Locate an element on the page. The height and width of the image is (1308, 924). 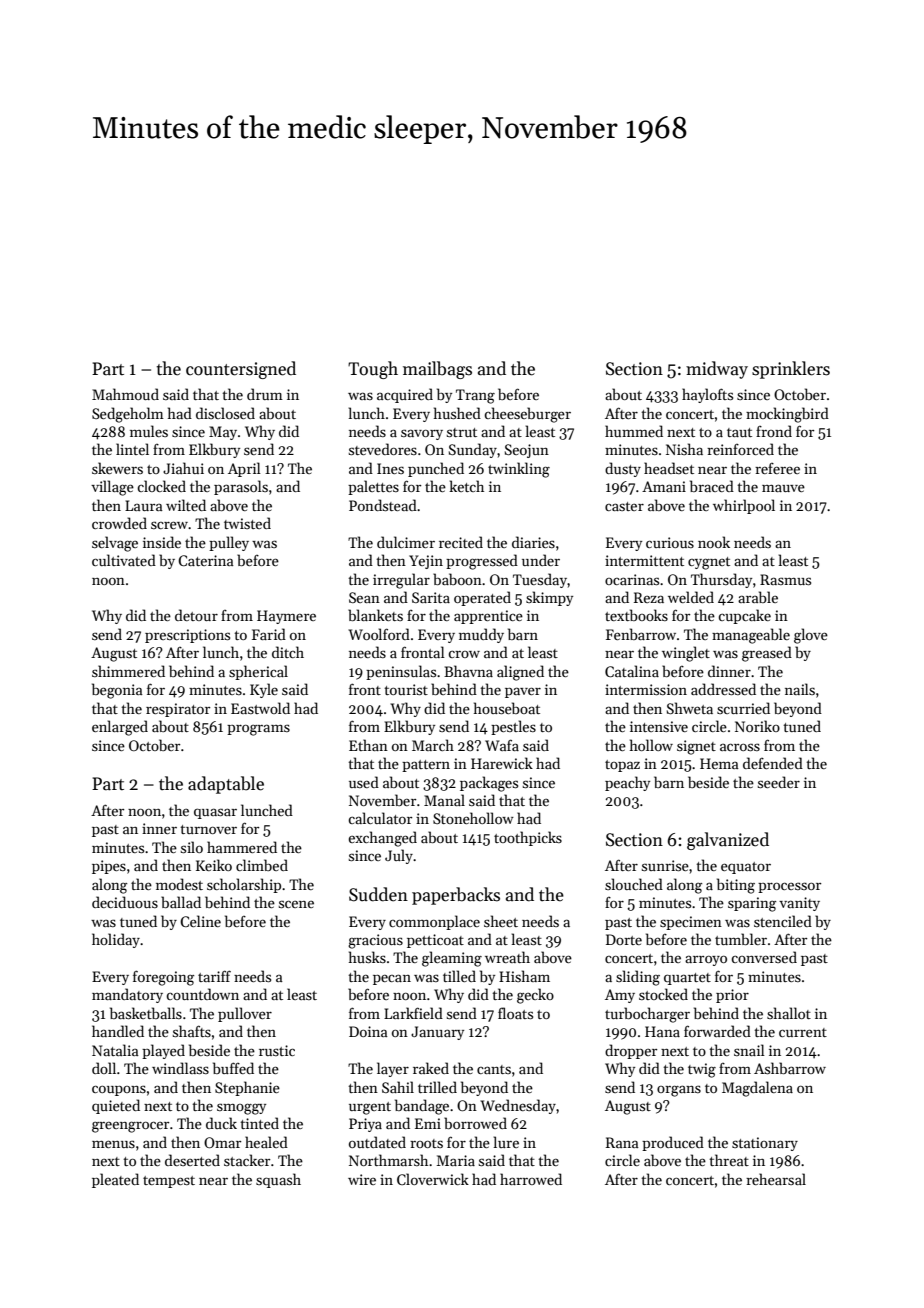
pipes is located at coordinates (109, 867).
